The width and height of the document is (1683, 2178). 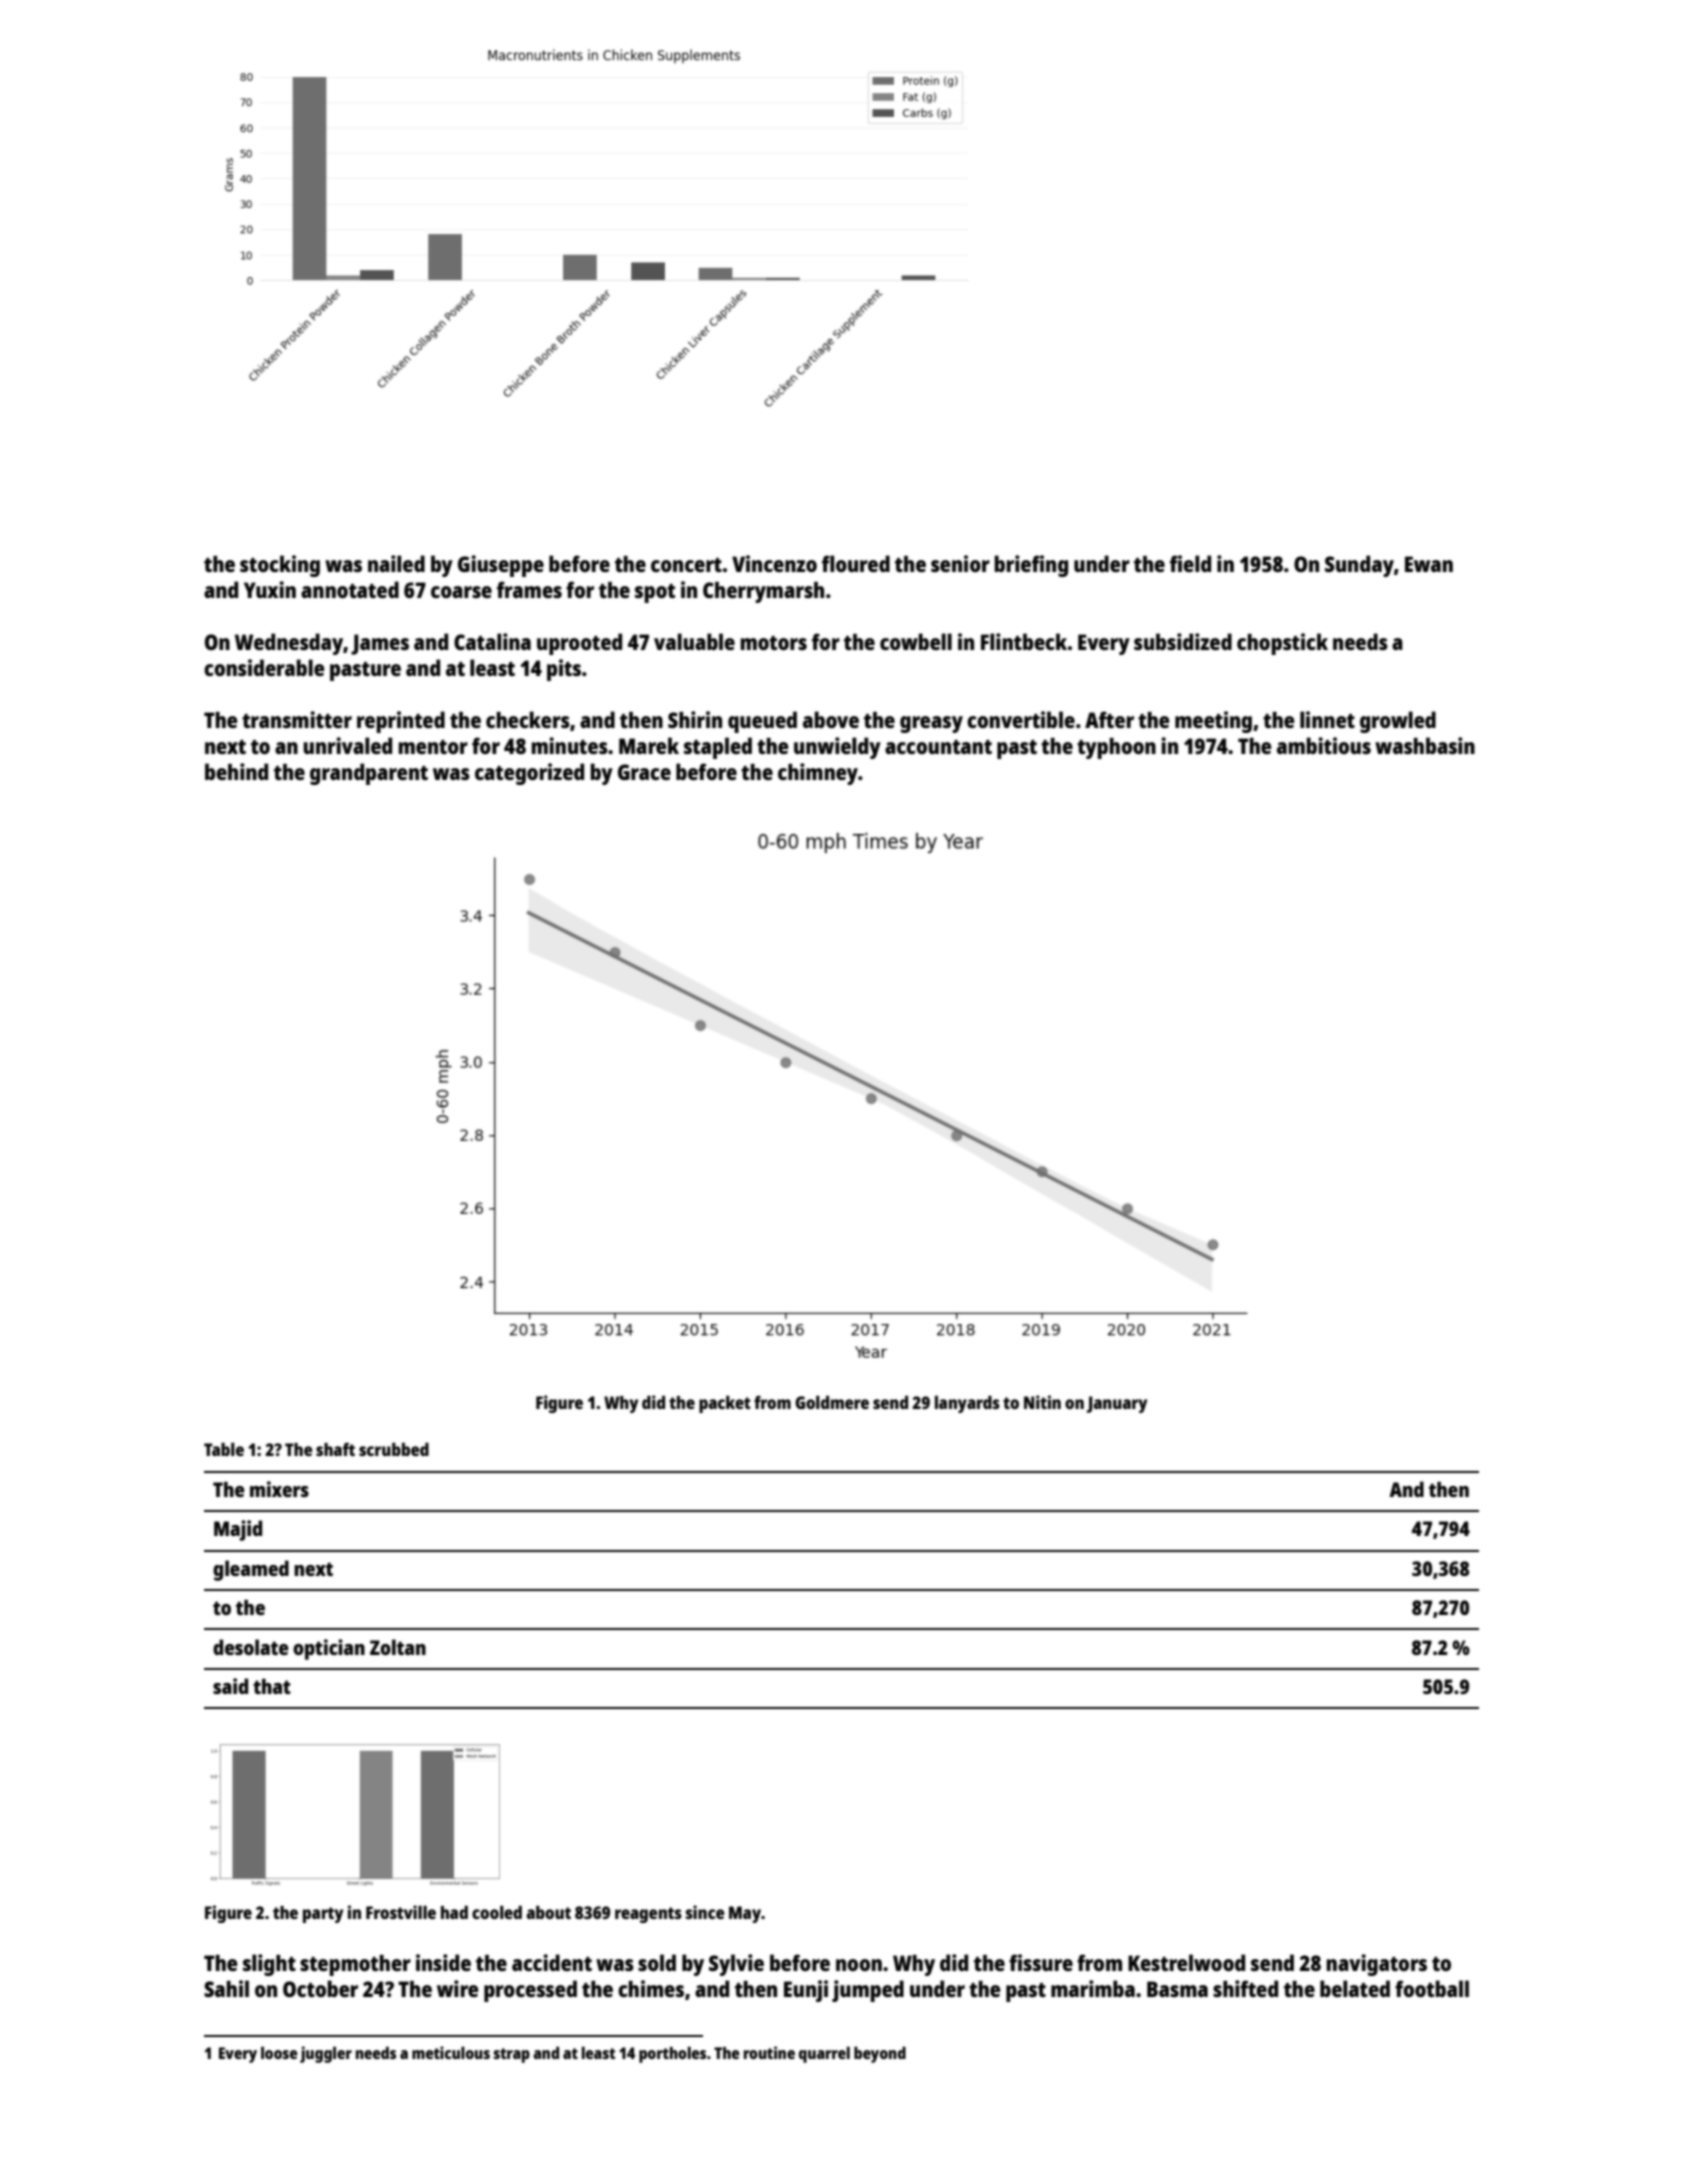 What do you see at coordinates (1429, 564) in the document?
I see `Ewan` at bounding box center [1429, 564].
